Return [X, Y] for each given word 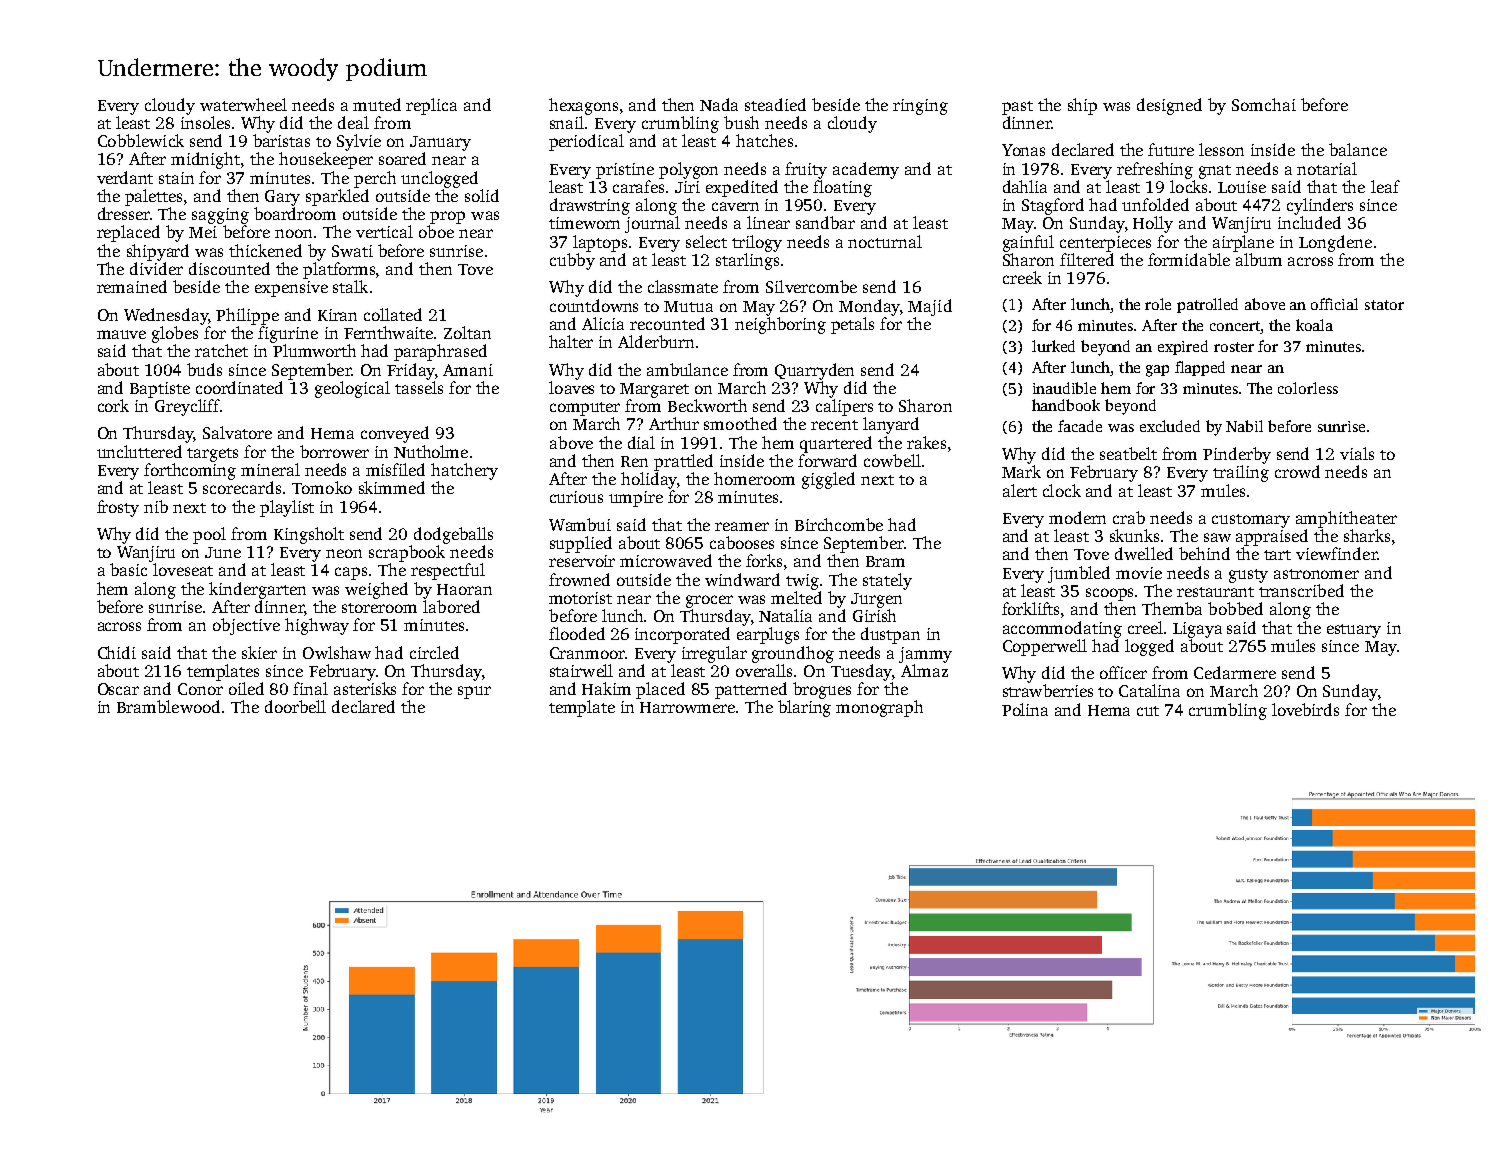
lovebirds [1305, 709]
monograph [879, 708]
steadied [775, 104]
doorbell [295, 706]
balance [1358, 149]
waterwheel [243, 104]
